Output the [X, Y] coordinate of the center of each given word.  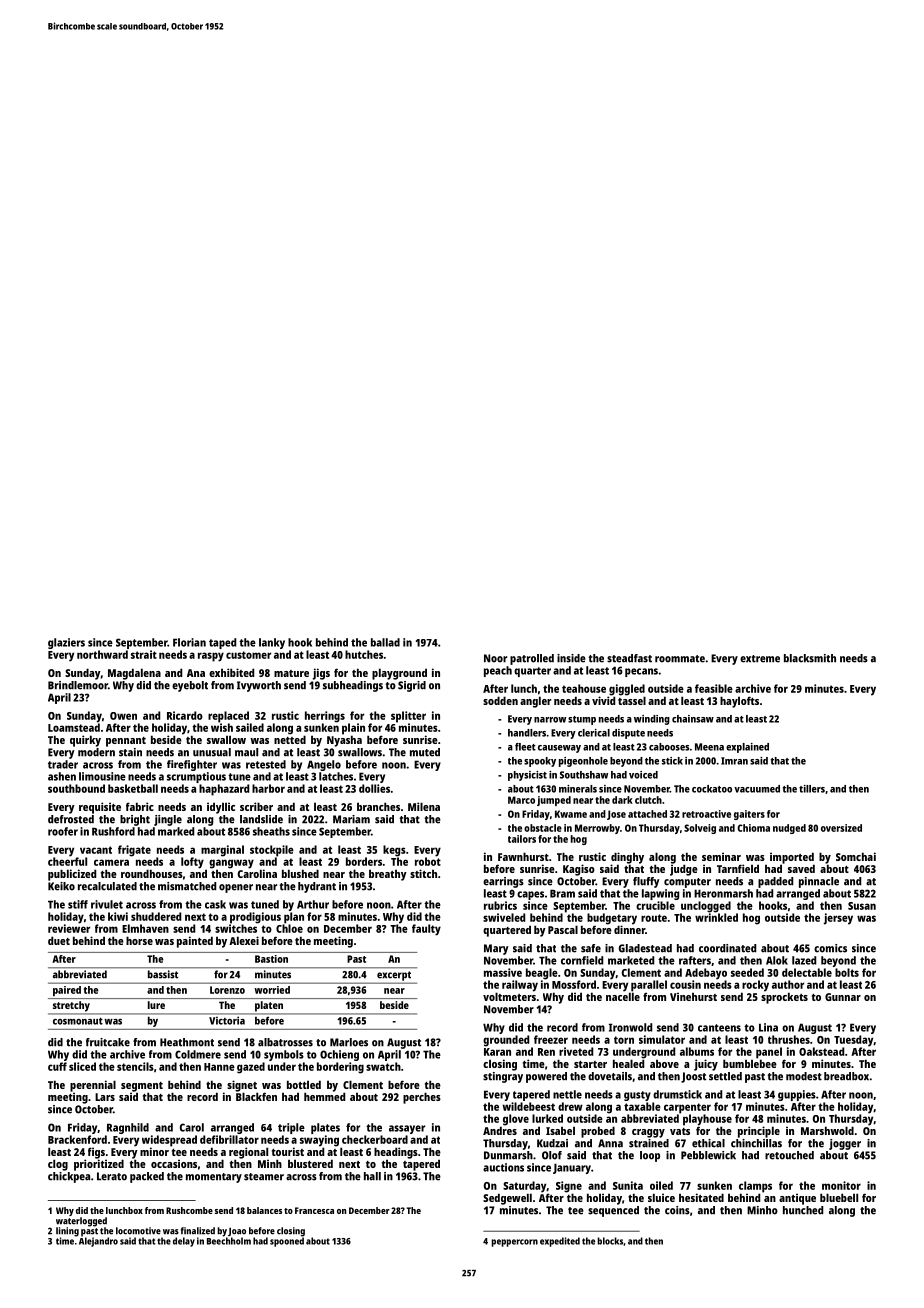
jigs [321, 674]
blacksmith [810, 658]
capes [530, 895]
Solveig [700, 829]
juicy [706, 1065]
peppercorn [514, 1243]
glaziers [66, 643]
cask [215, 904]
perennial [93, 1086]
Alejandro [98, 1242]
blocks [610, 1241]
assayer [407, 1129]
